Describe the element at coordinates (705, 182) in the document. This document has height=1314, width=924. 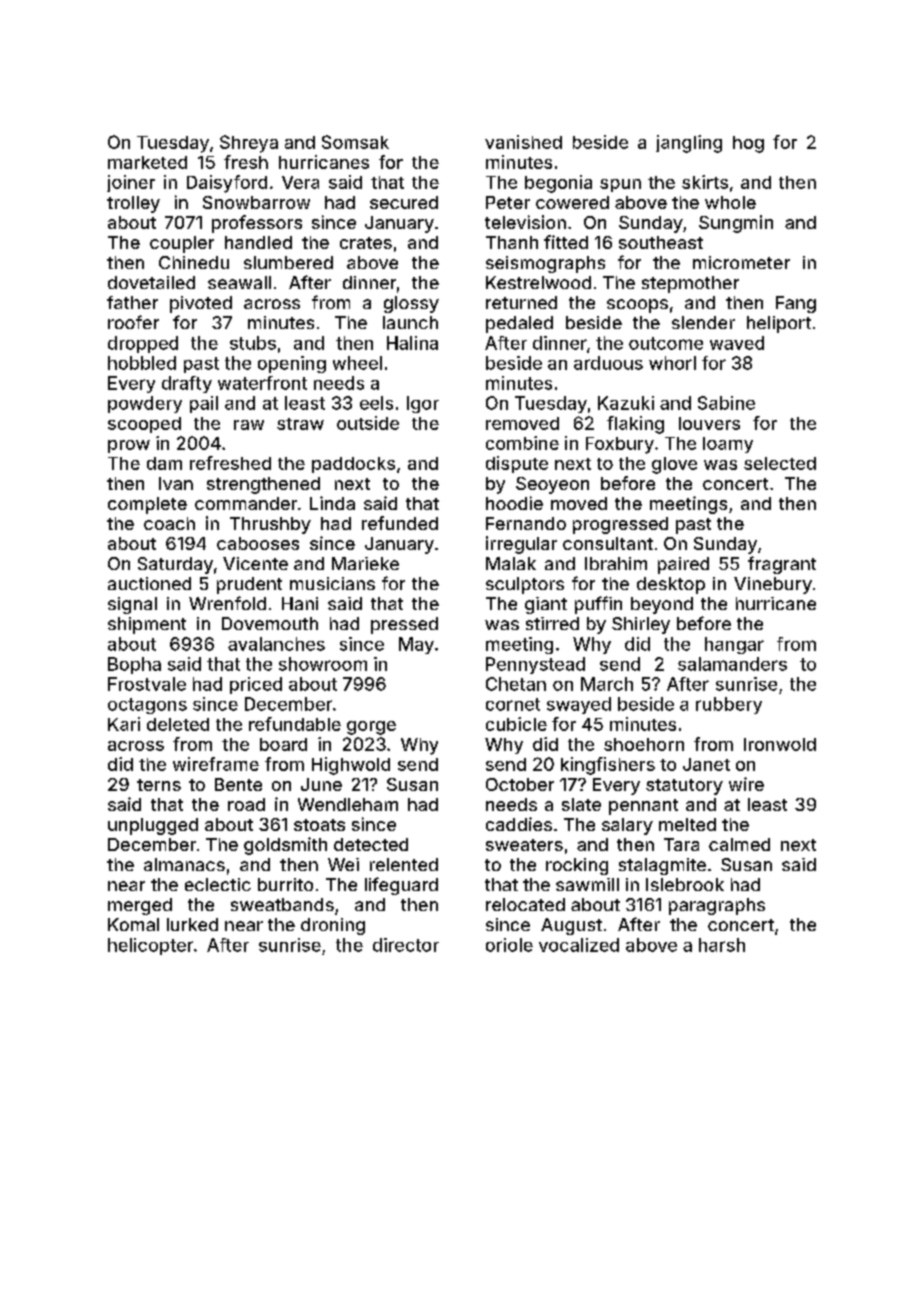
I see `skirts` at that location.
